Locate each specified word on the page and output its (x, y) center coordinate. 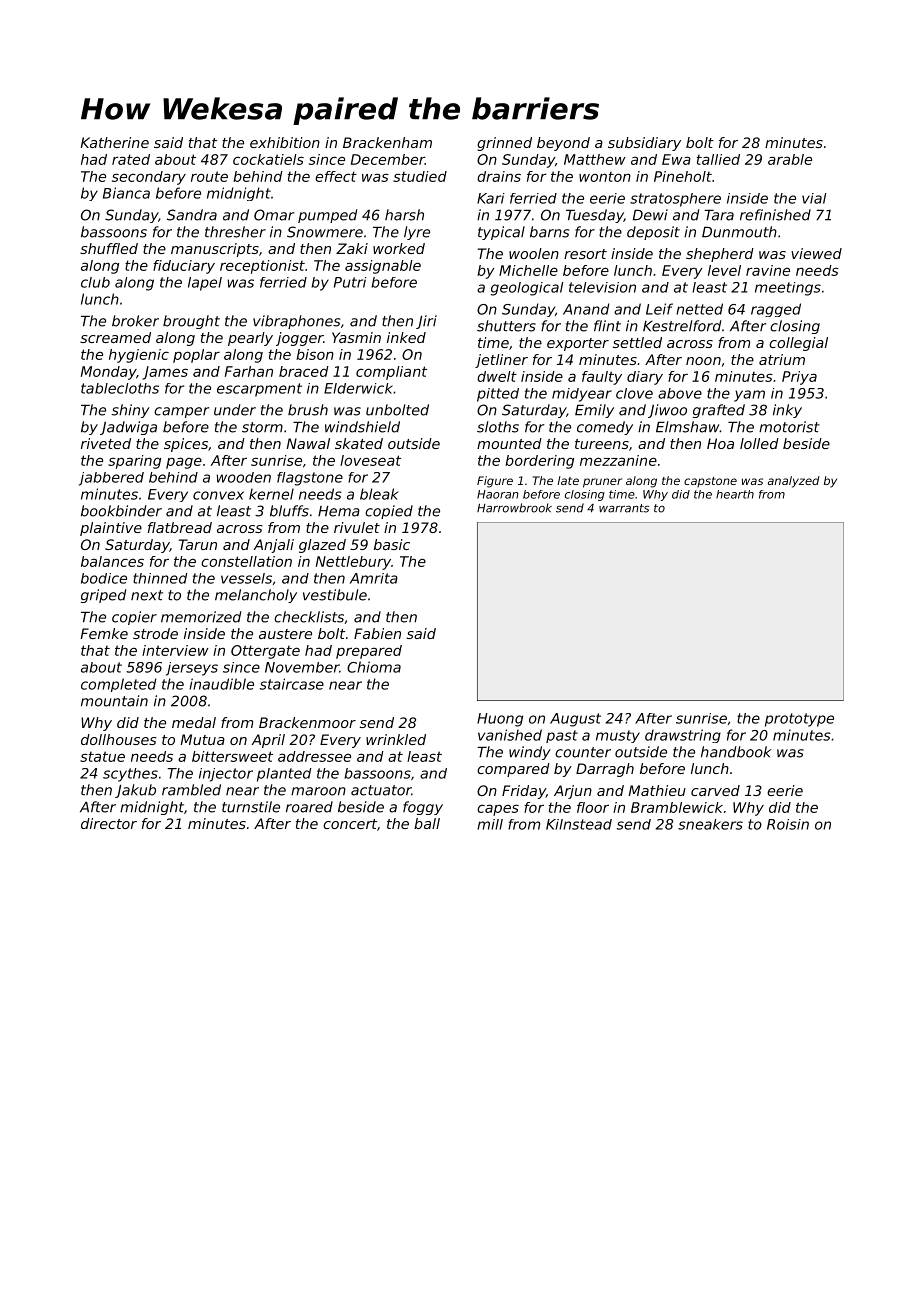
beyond (563, 144)
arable (790, 159)
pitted (498, 395)
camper (181, 412)
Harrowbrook (514, 508)
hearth (735, 494)
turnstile (251, 807)
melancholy (256, 596)
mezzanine (618, 460)
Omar (274, 215)
